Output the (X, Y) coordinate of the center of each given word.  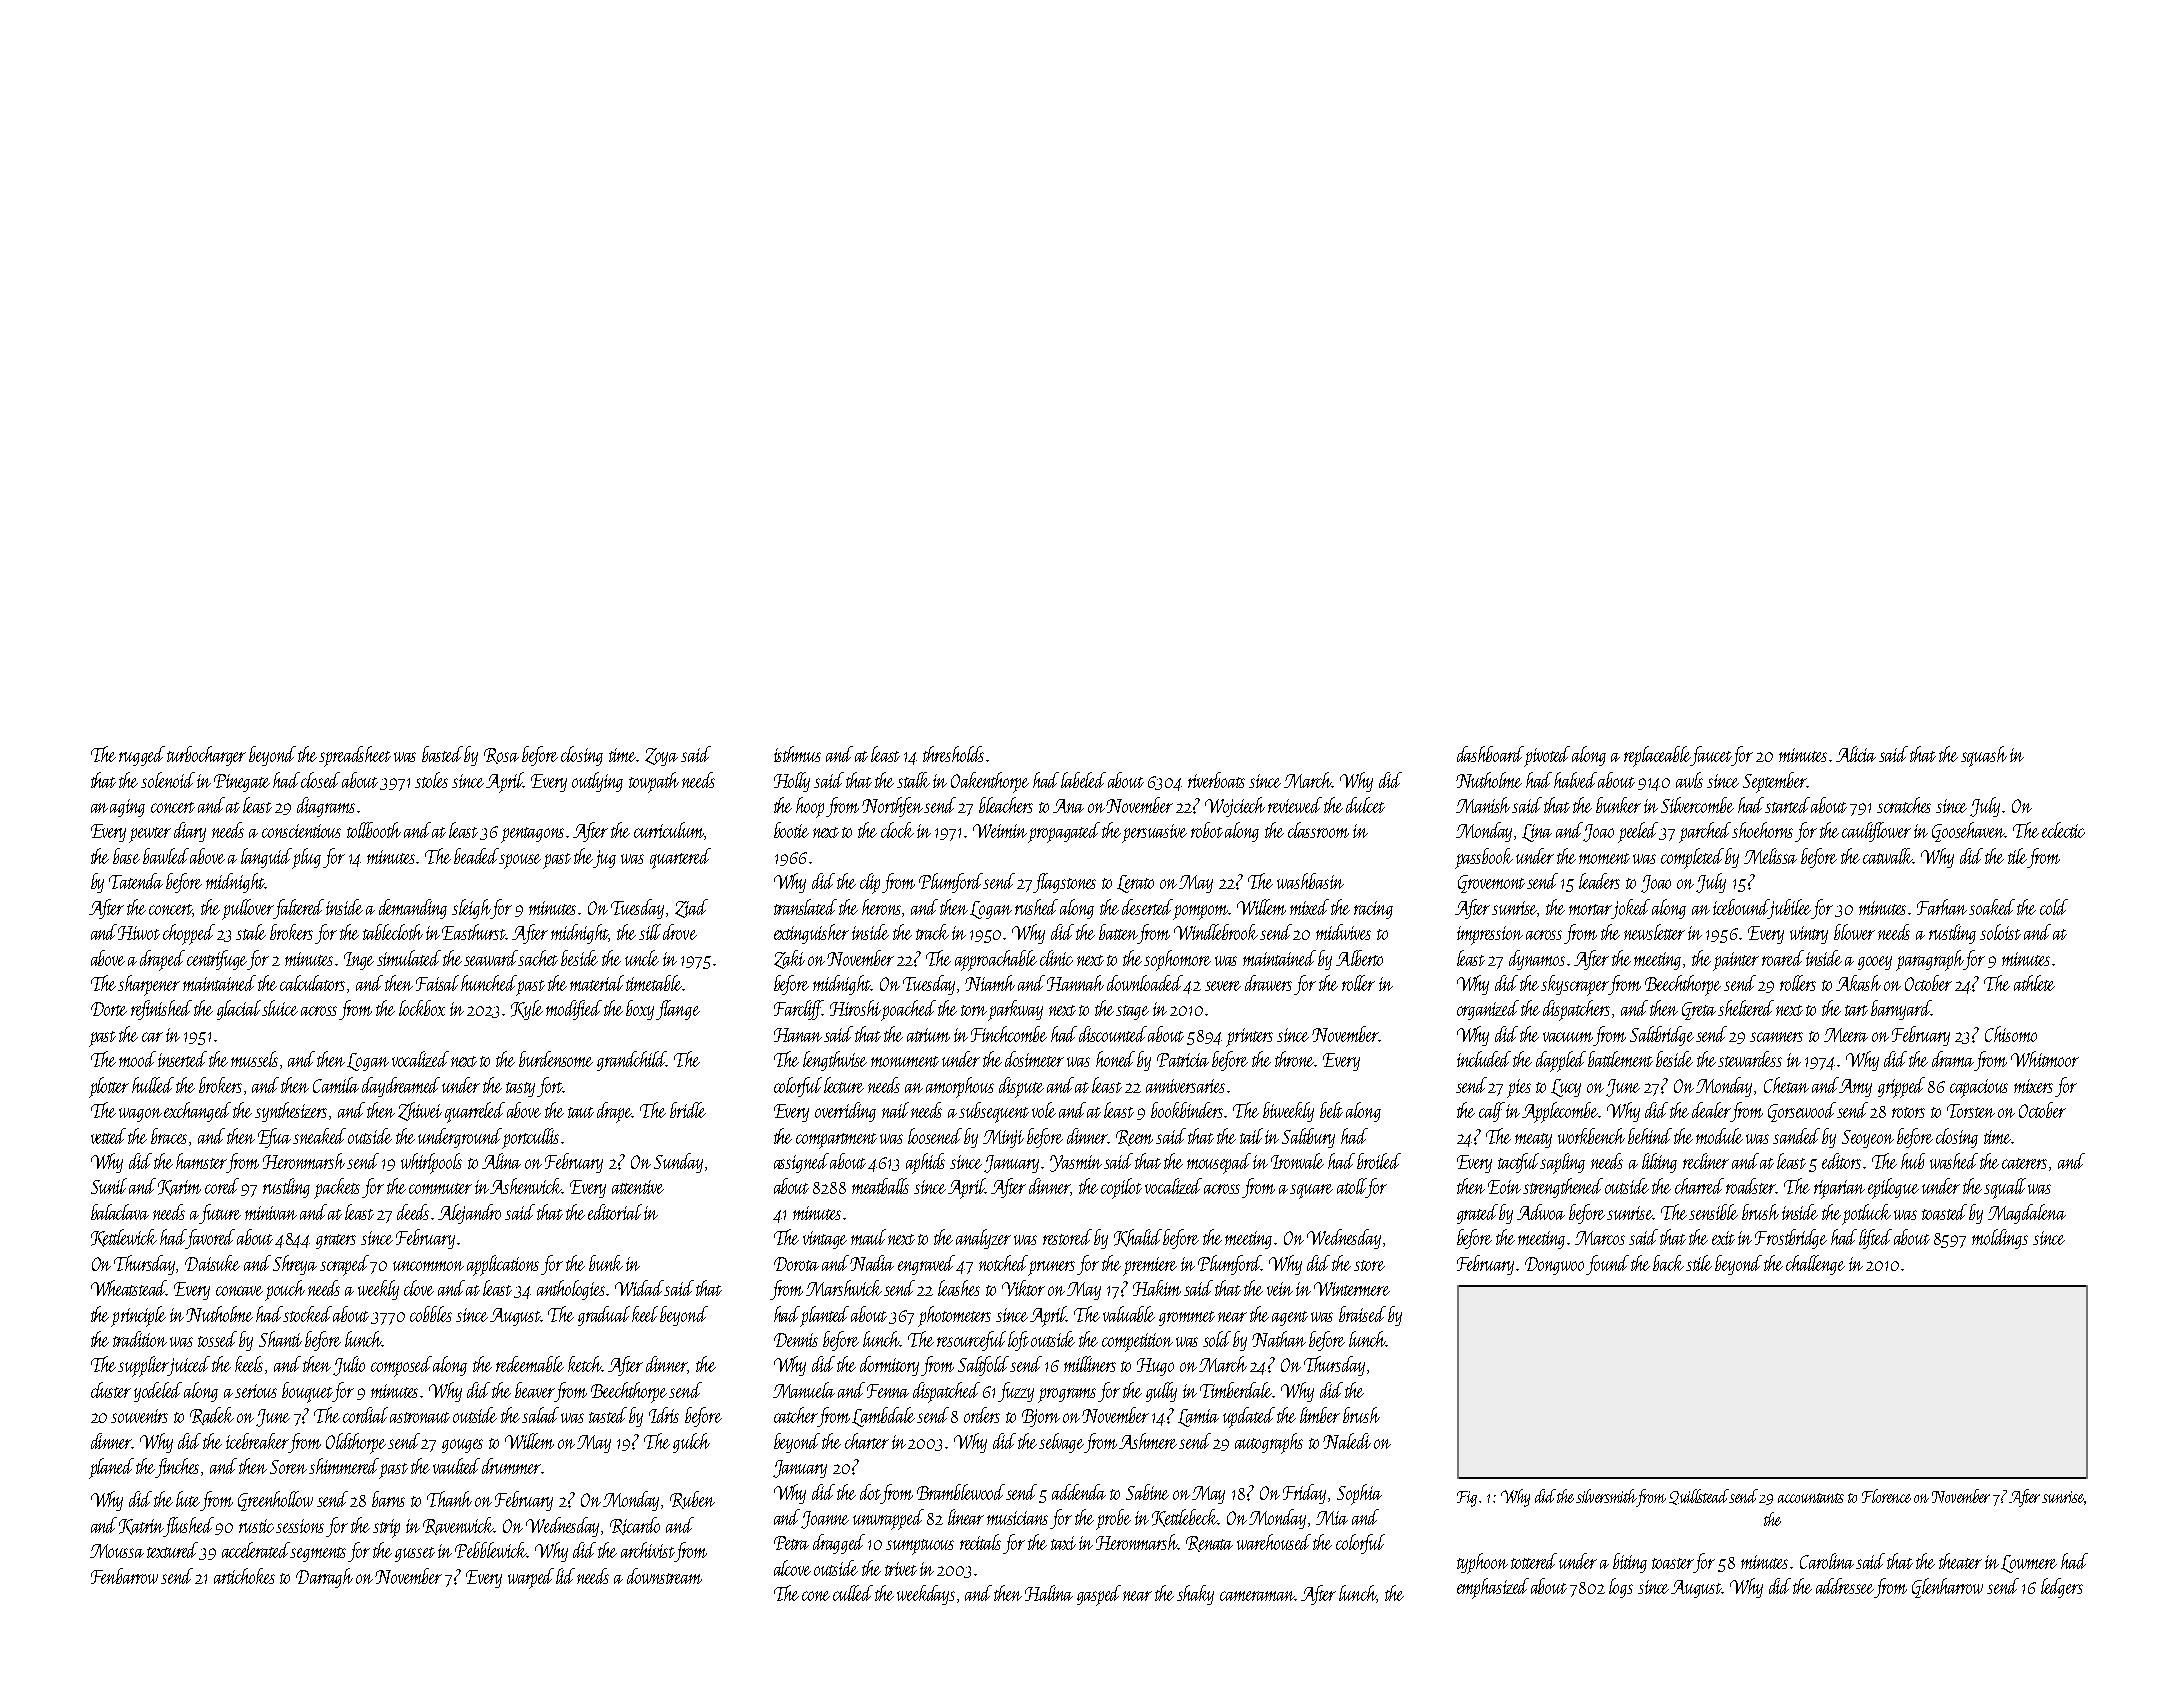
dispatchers (1576, 1010)
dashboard (1490, 754)
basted (443, 754)
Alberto (1359, 958)
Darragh (324, 1578)
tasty (520, 1089)
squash (1984, 756)
